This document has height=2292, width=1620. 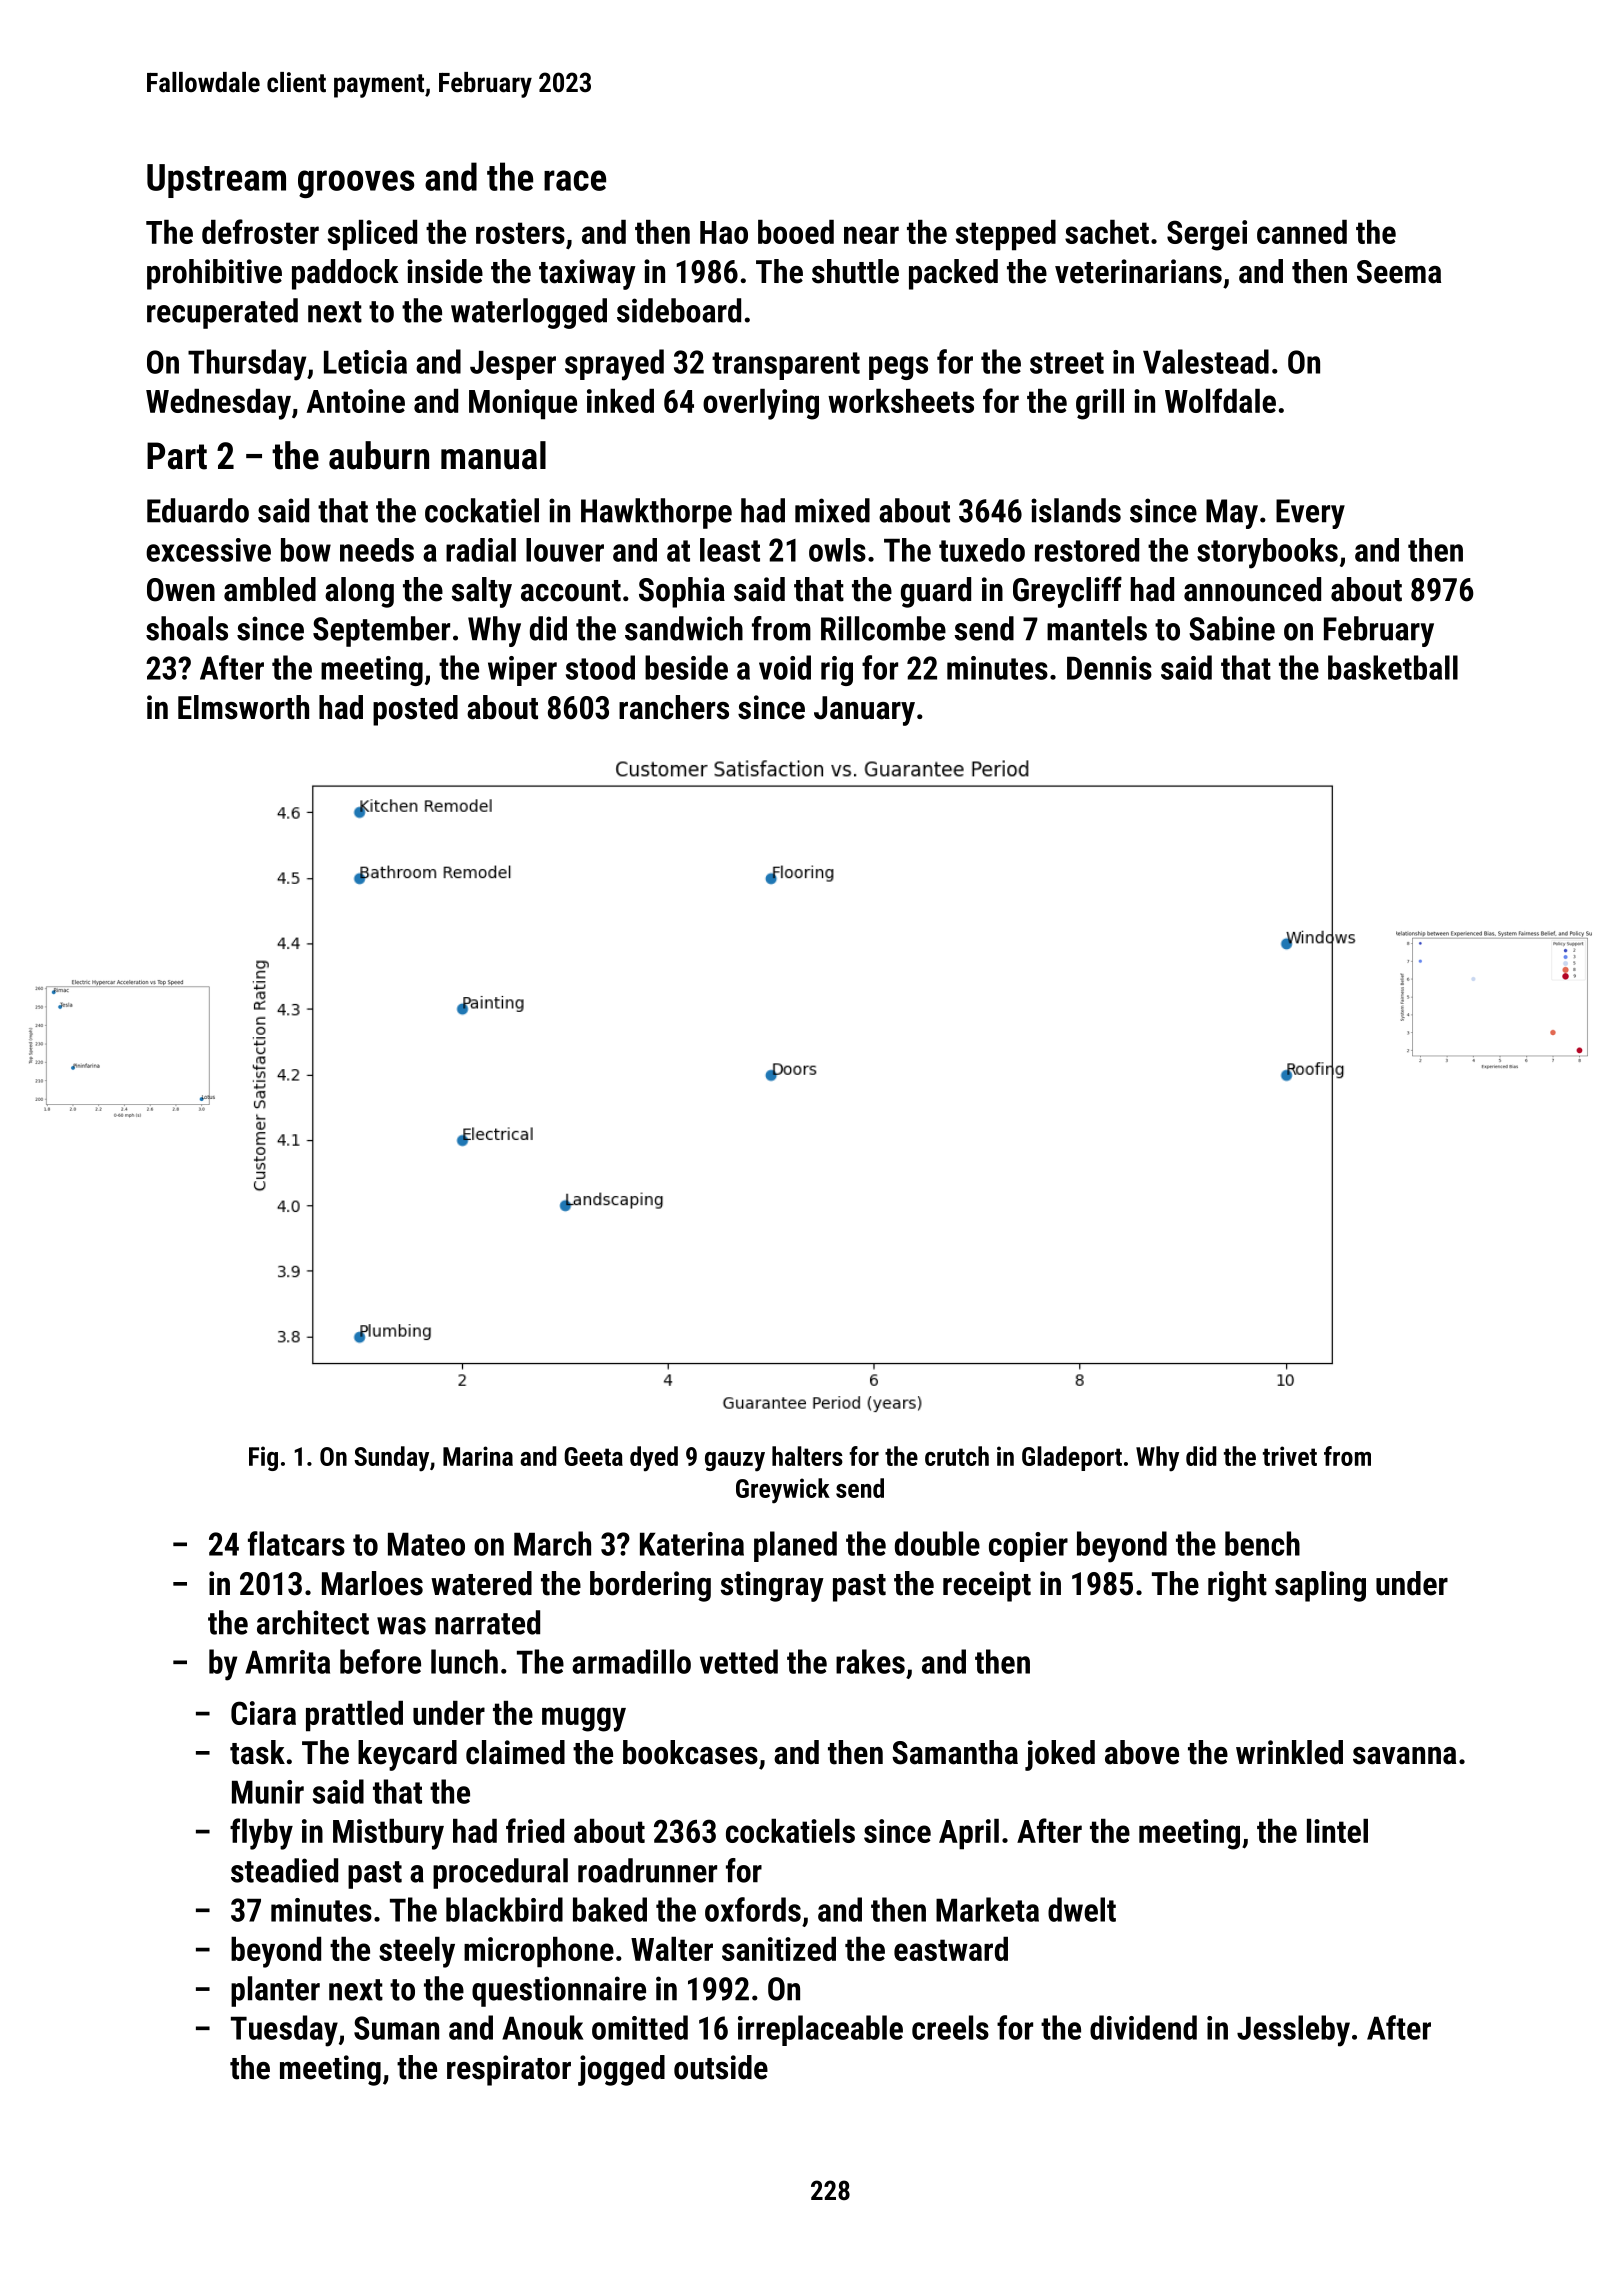 I want to click on ranchers, so click(x=674, y=707).
